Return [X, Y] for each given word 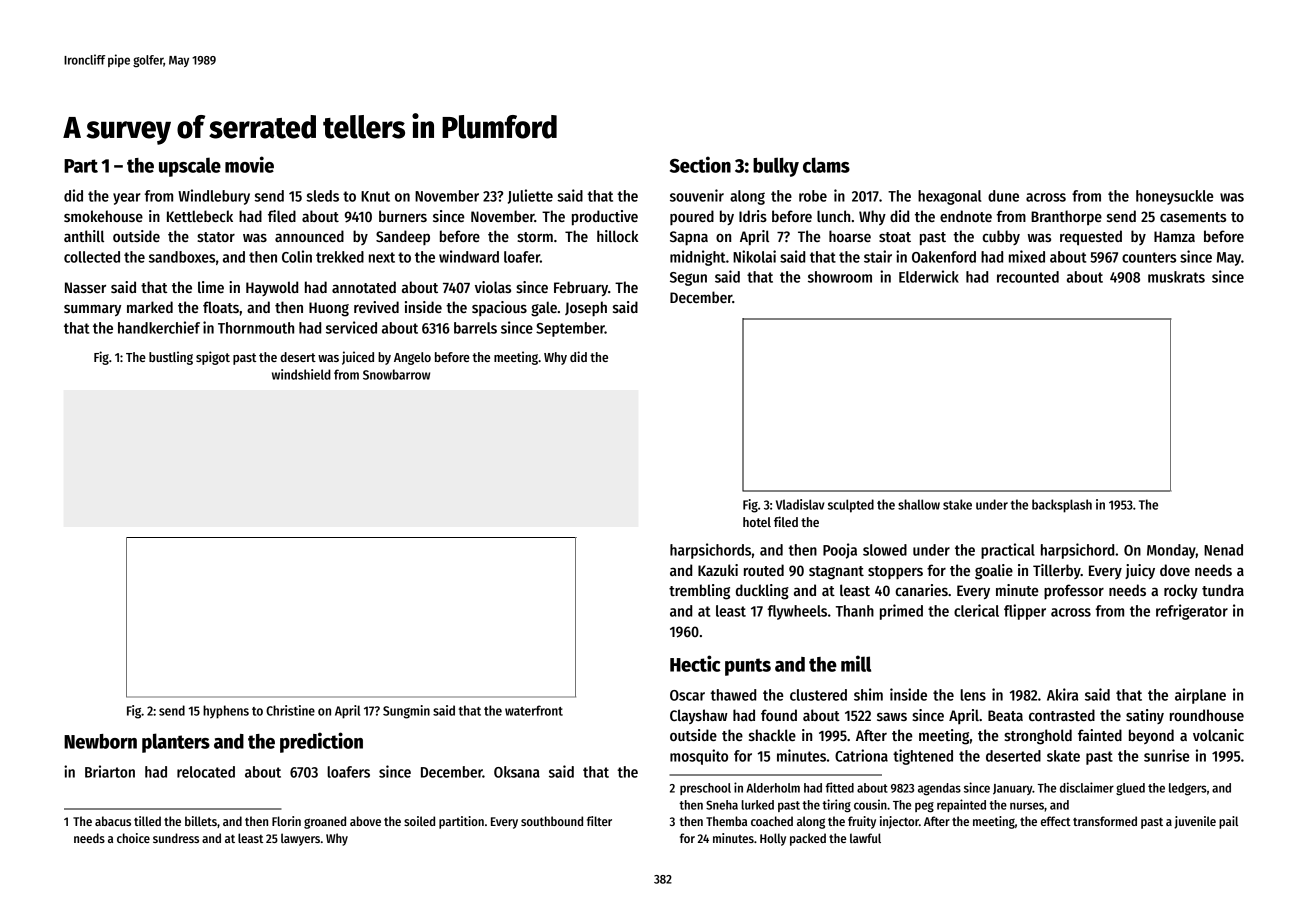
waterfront [534, 710]
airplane [1200, 696]
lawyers [300, 839]
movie [249, 164]
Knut [375, 196]
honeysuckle [1174, 197]
